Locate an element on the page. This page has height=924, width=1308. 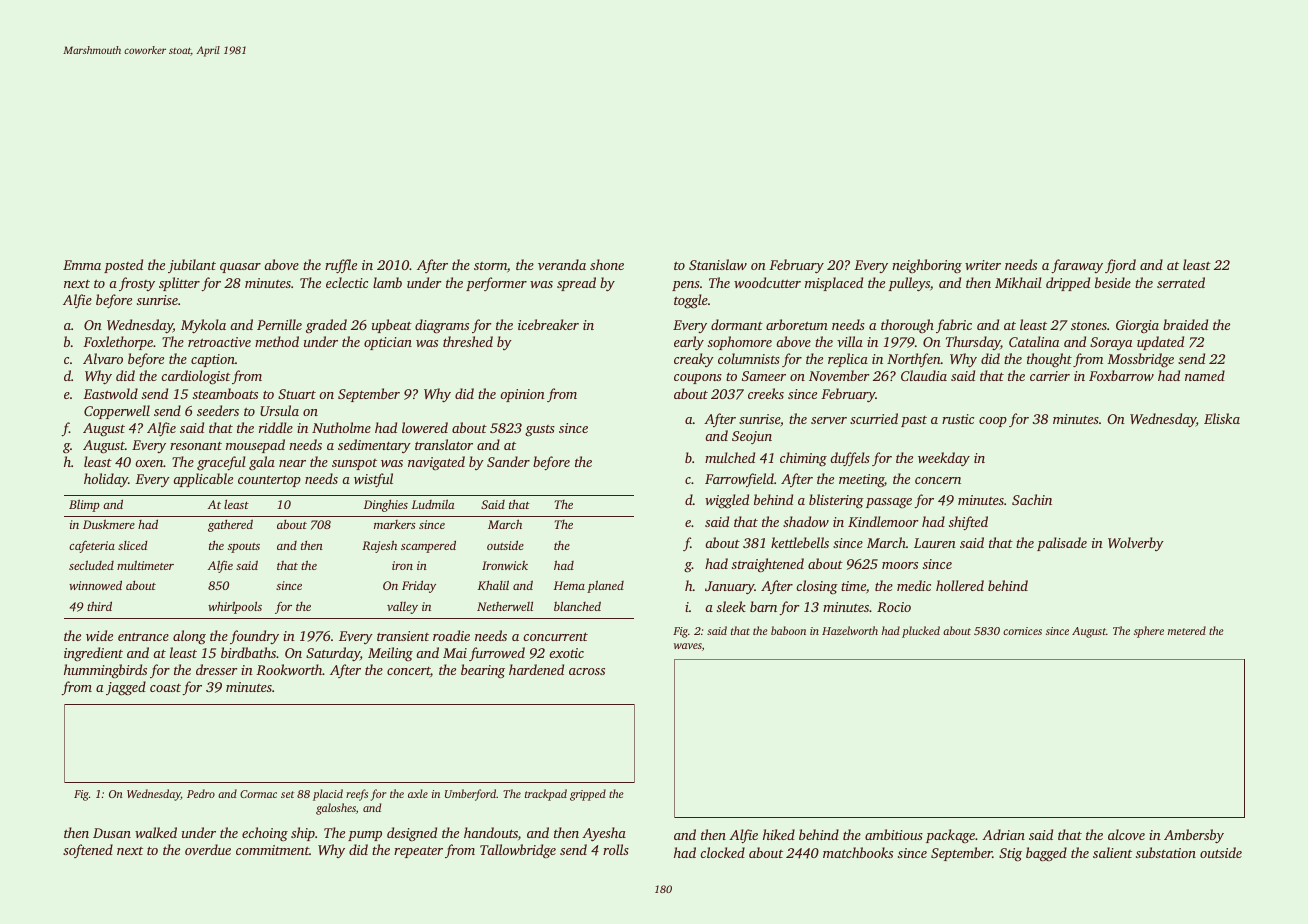
mousepad is located at coordinates (255, 446).
